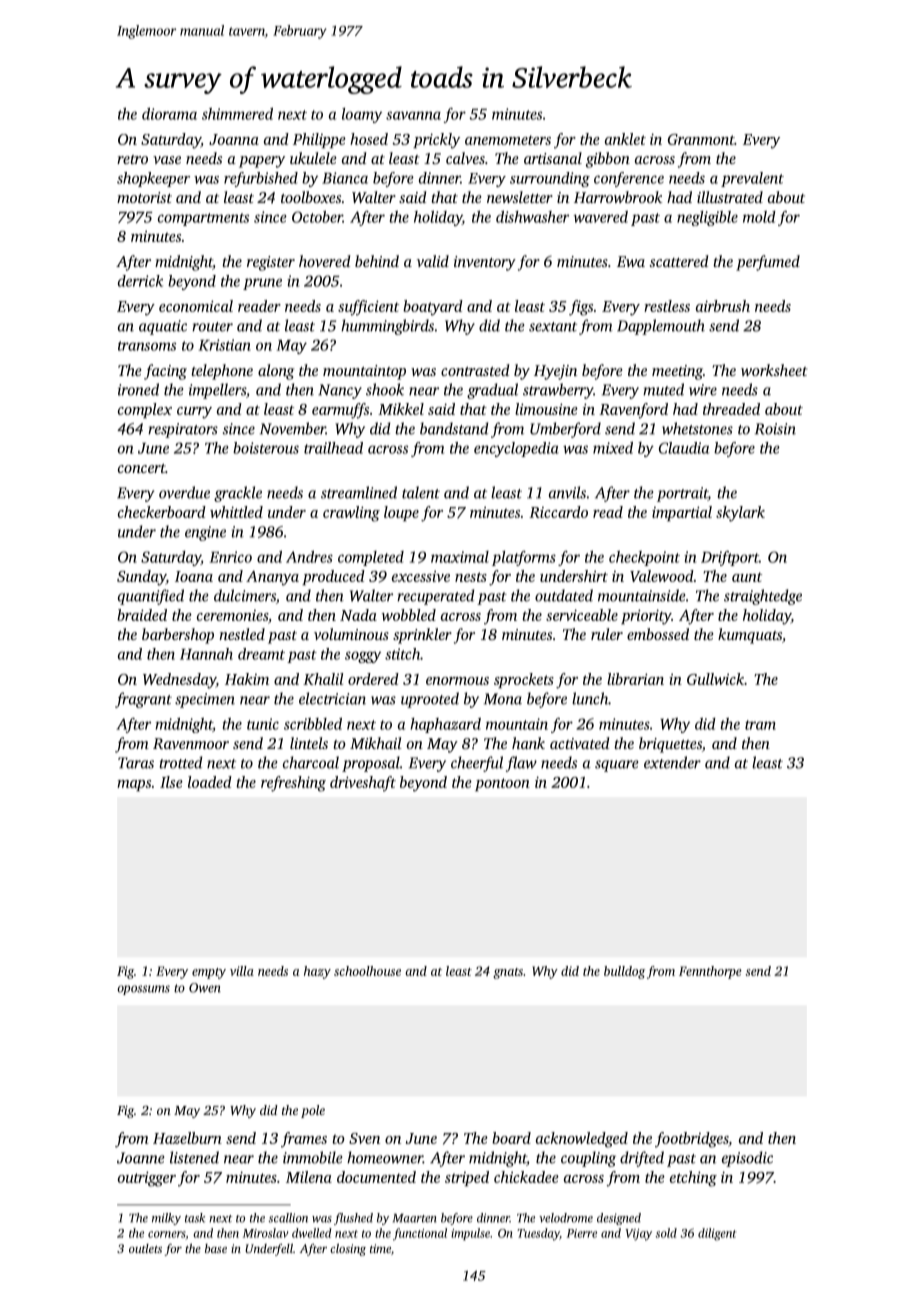 The height and width of the screenshot is (1308, 924). Describe the element at coordinates (145, 1248) in the screenshot. I see `outlets` at that location.
